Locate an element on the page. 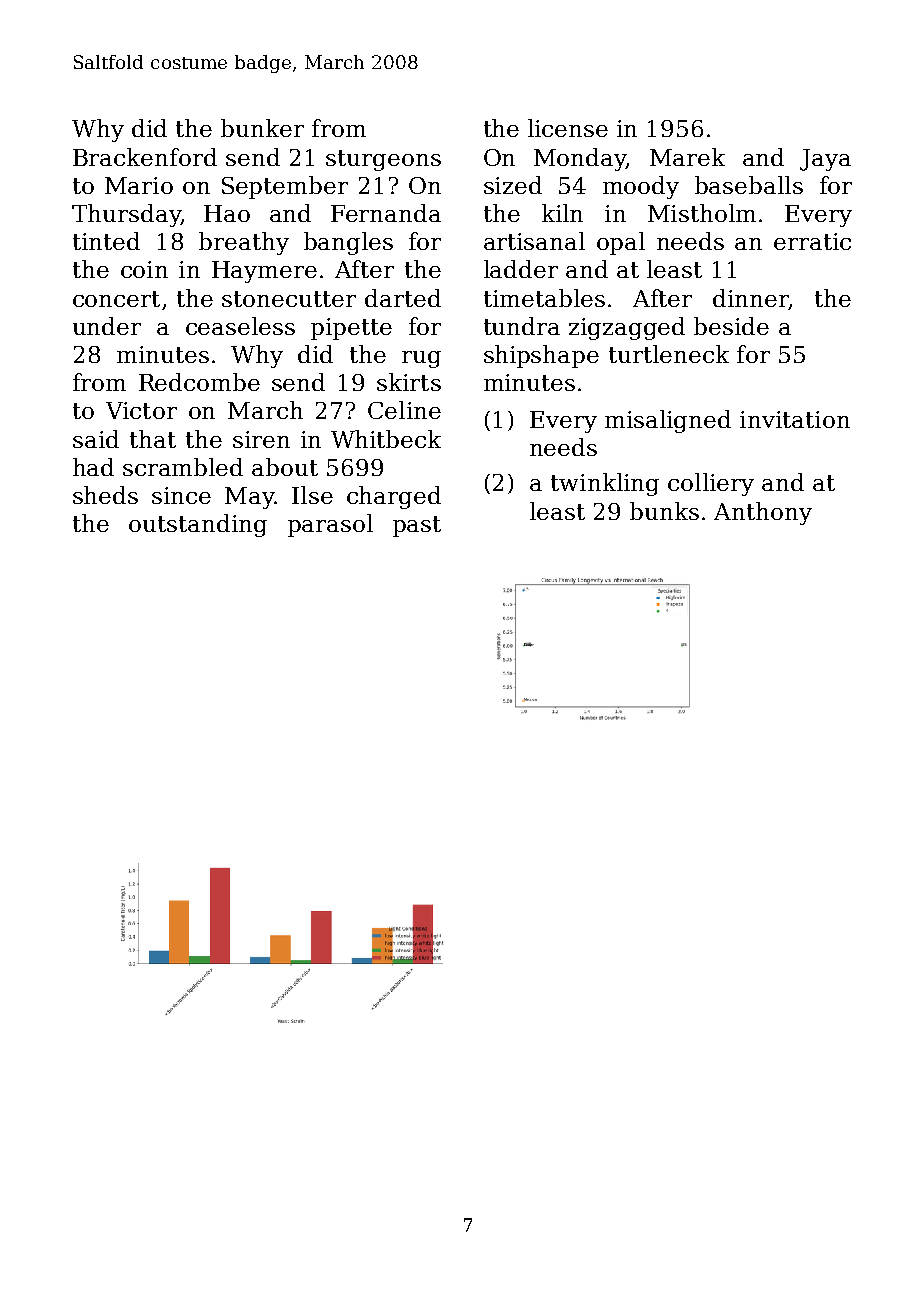 The image size is (924, 1311). erratic is located at coordinates (812, 241).
